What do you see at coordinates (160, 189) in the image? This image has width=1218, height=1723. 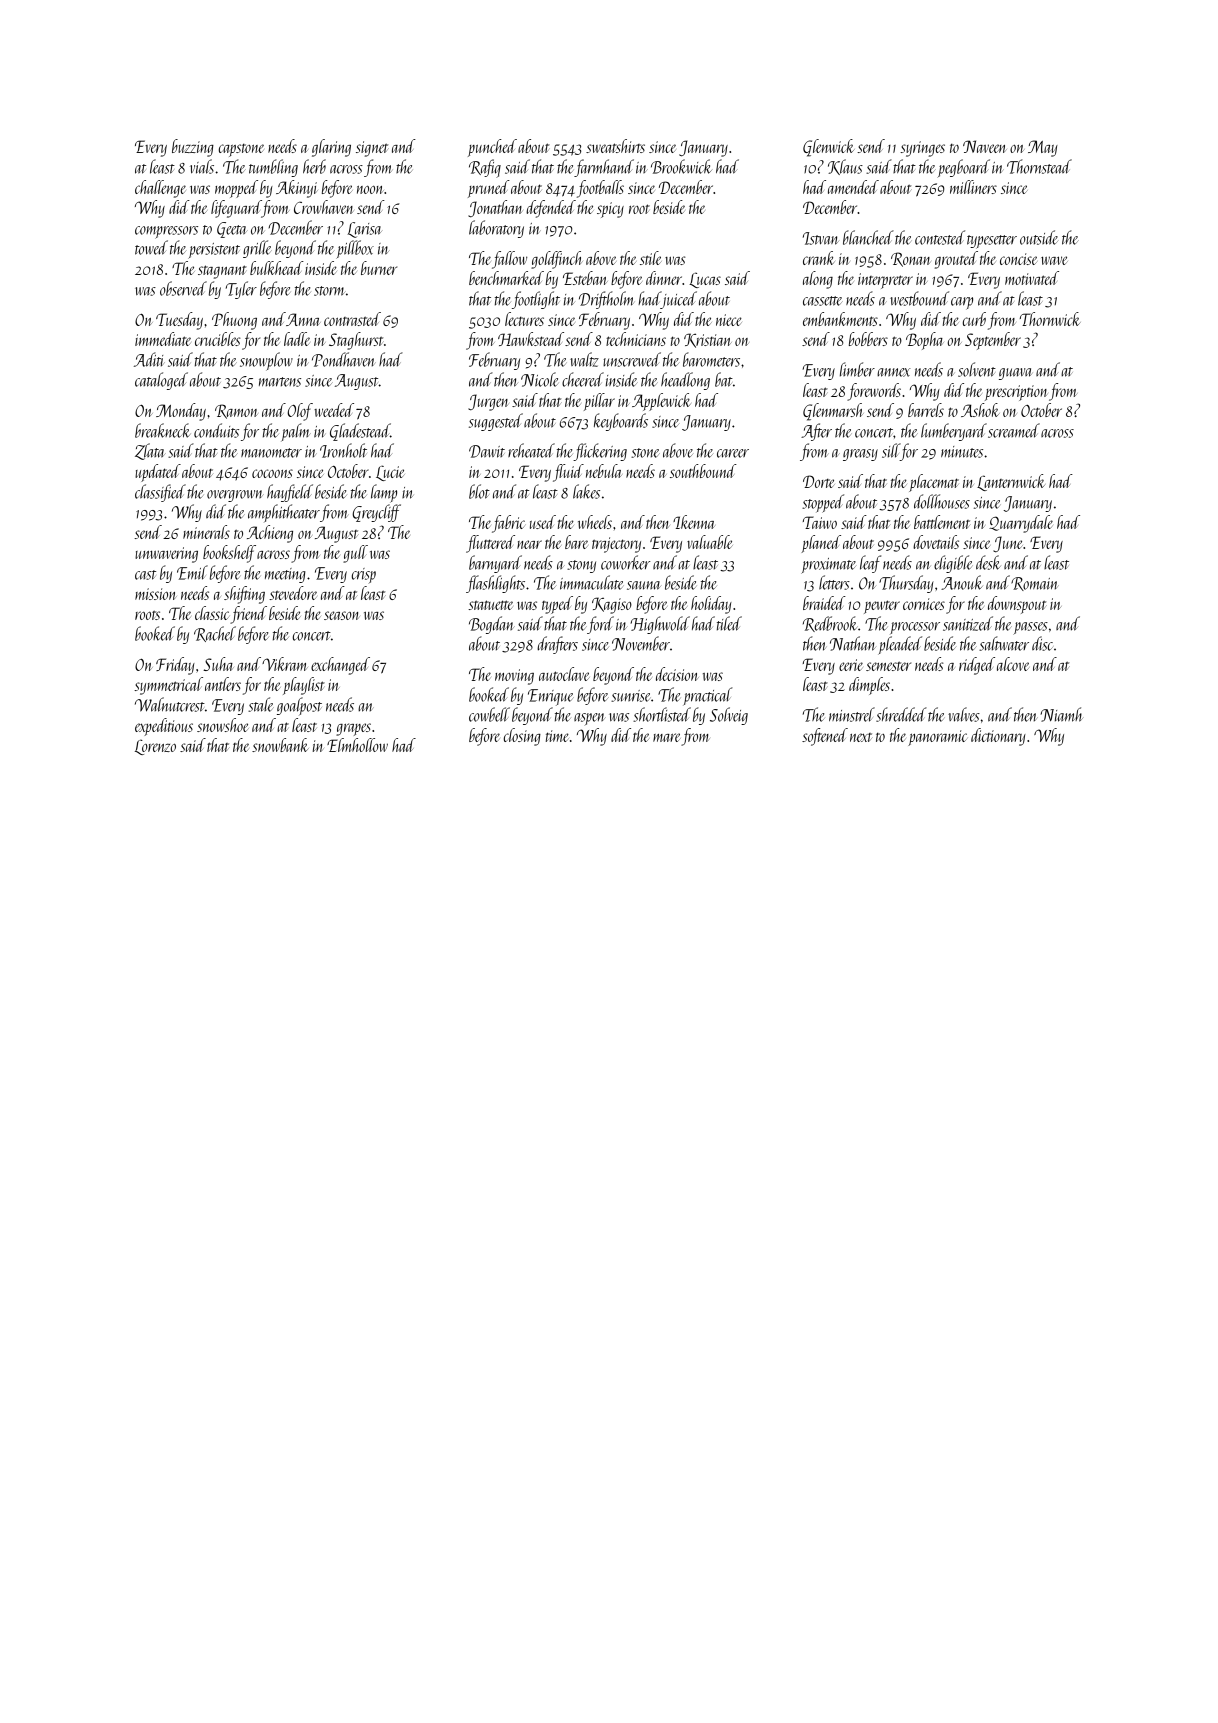 I see `challenge` at bounding box center [160, 189].
